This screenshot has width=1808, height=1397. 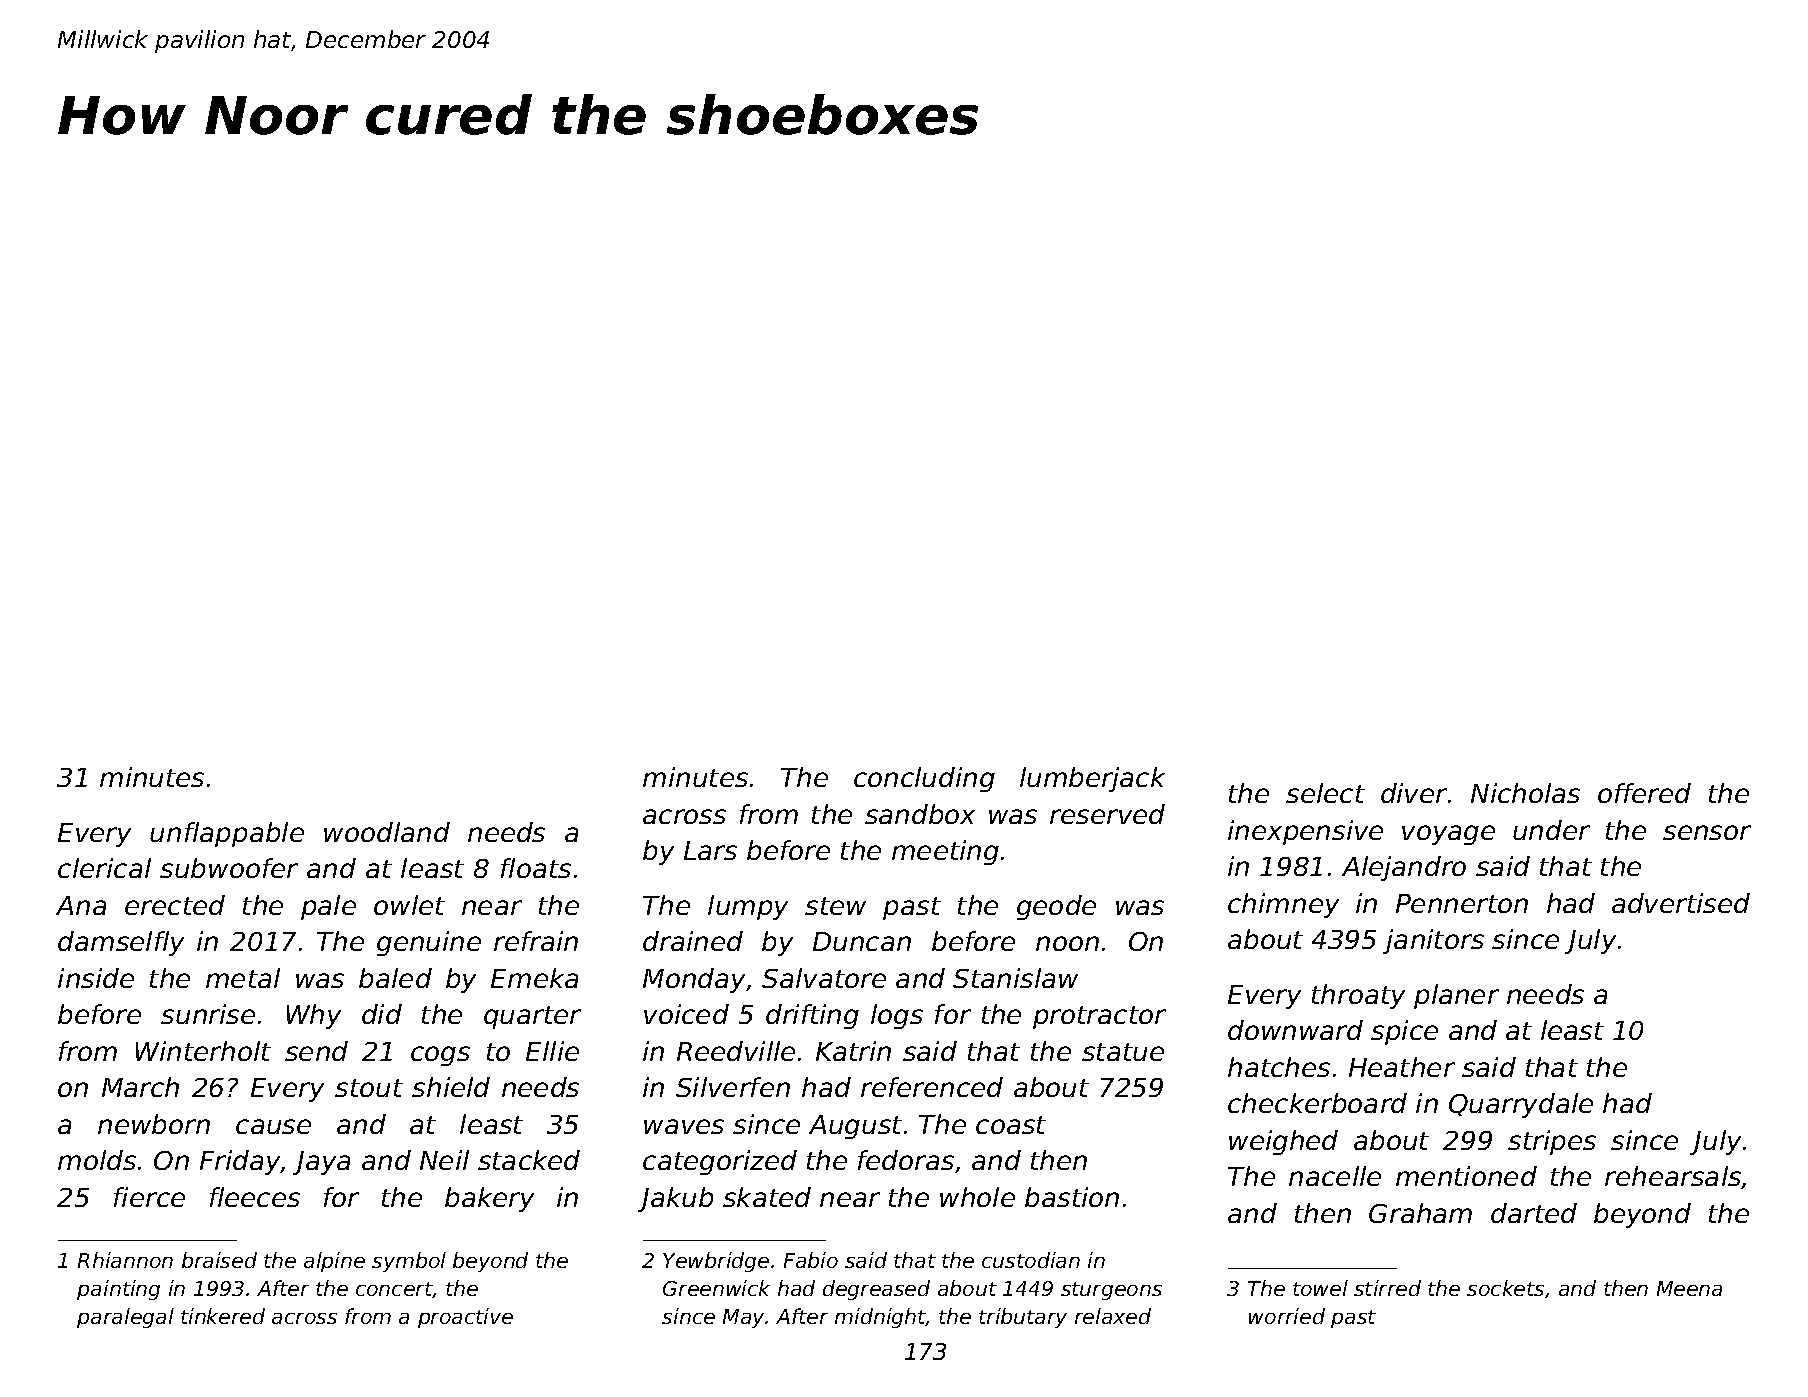 What do you see at coordinates (1287, 1316) in the screenshot?
I see `worried` at bounding box center [1287, 1316].
